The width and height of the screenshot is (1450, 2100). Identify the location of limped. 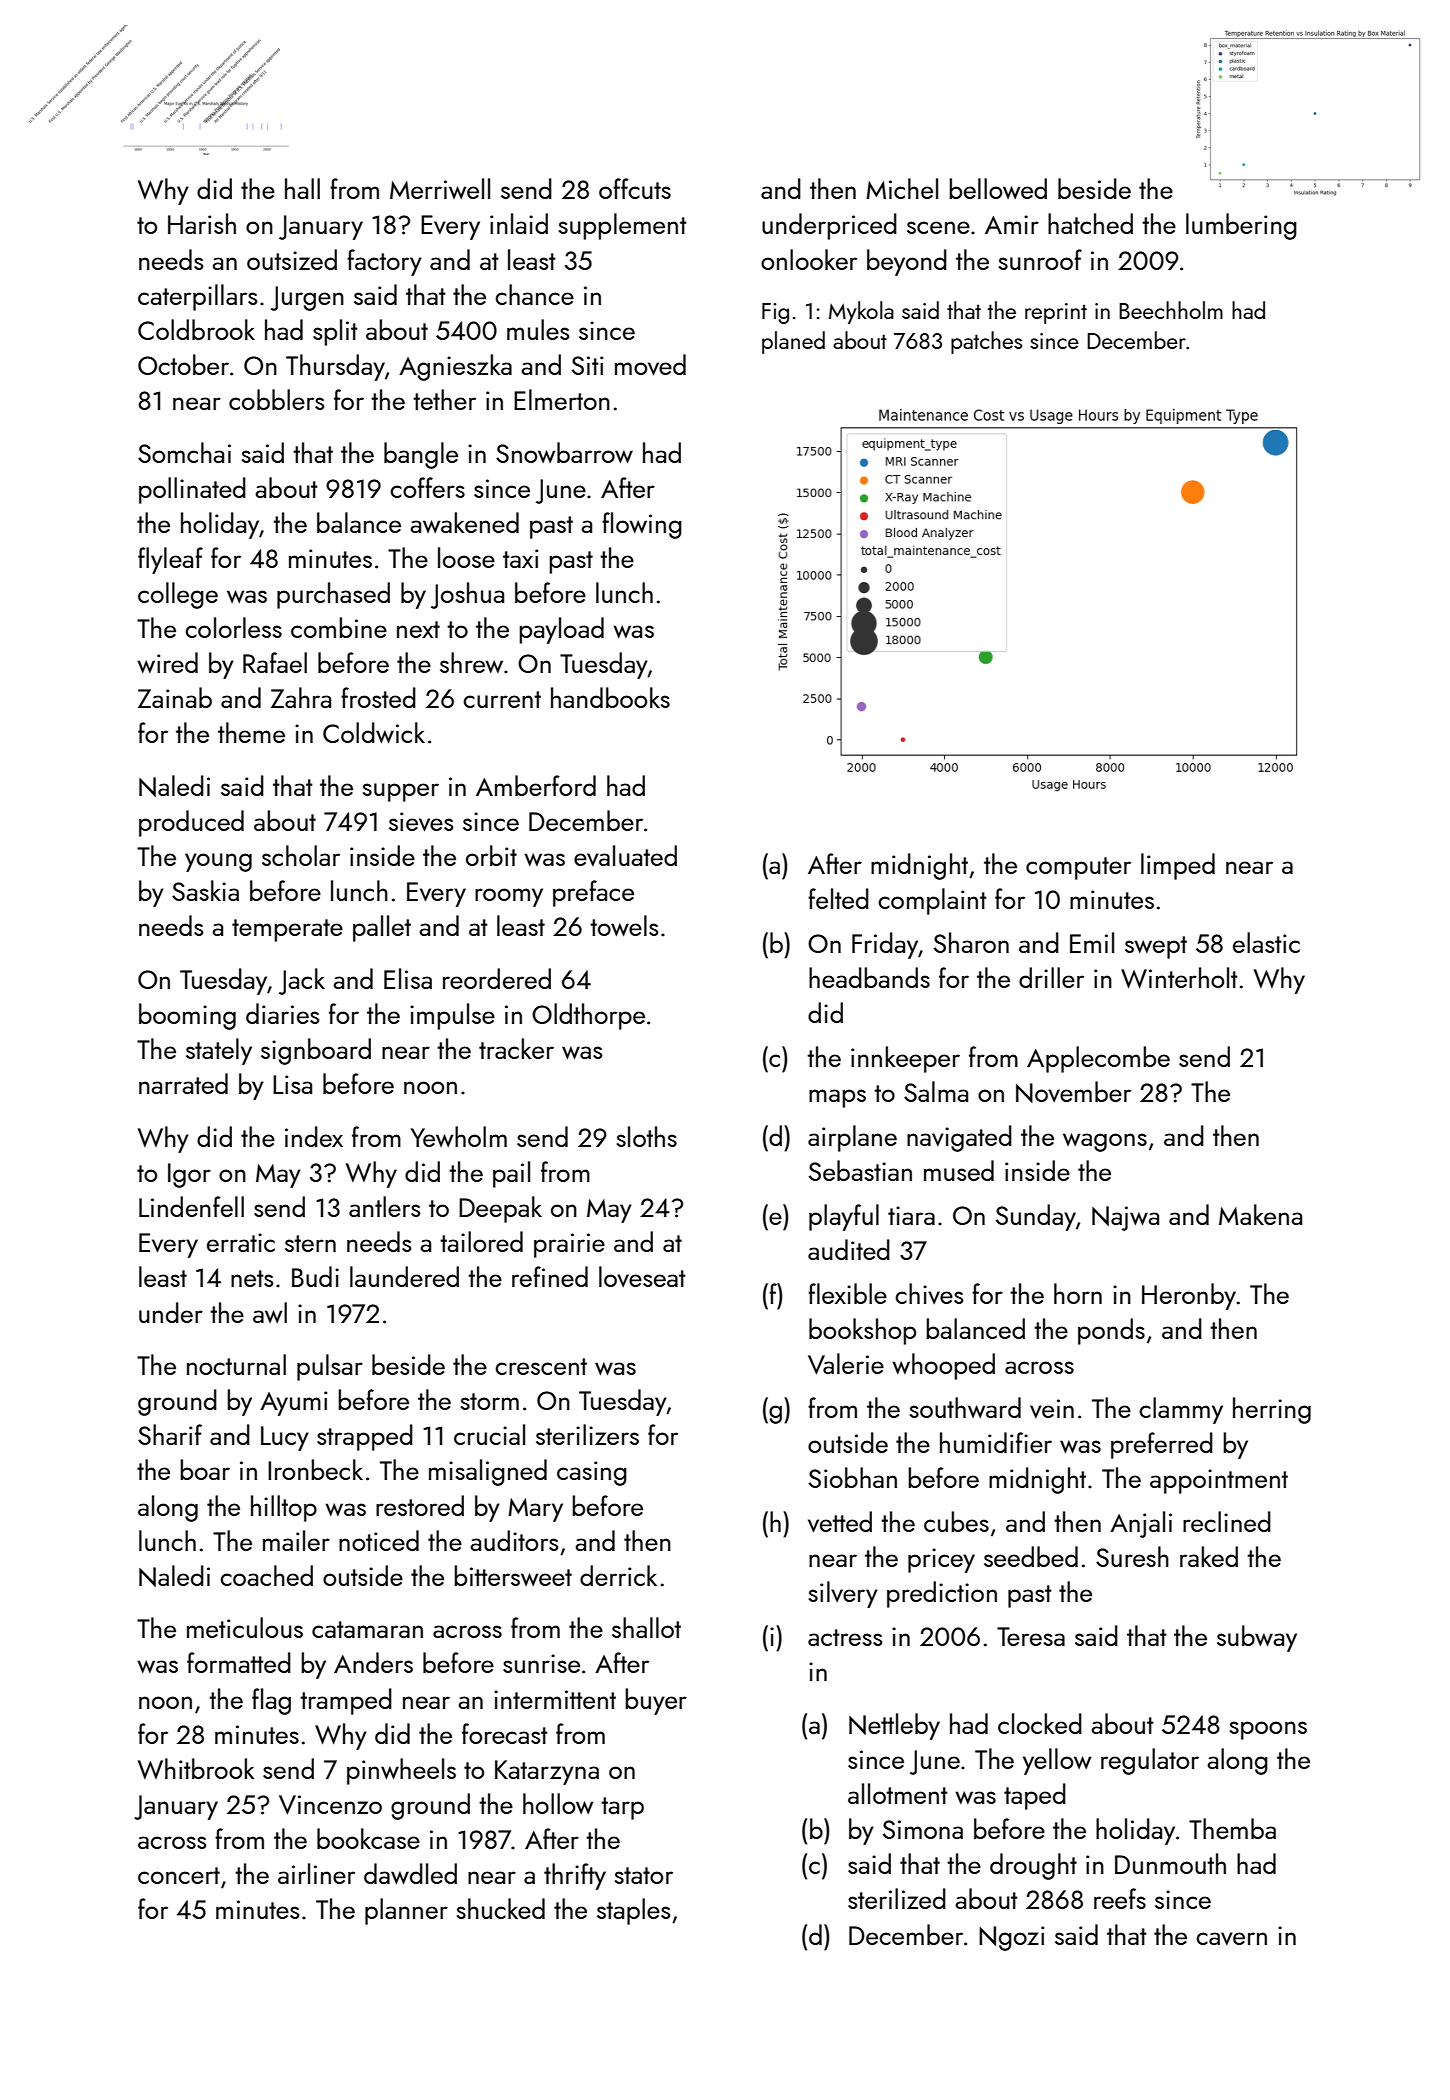
(1178, 866).
